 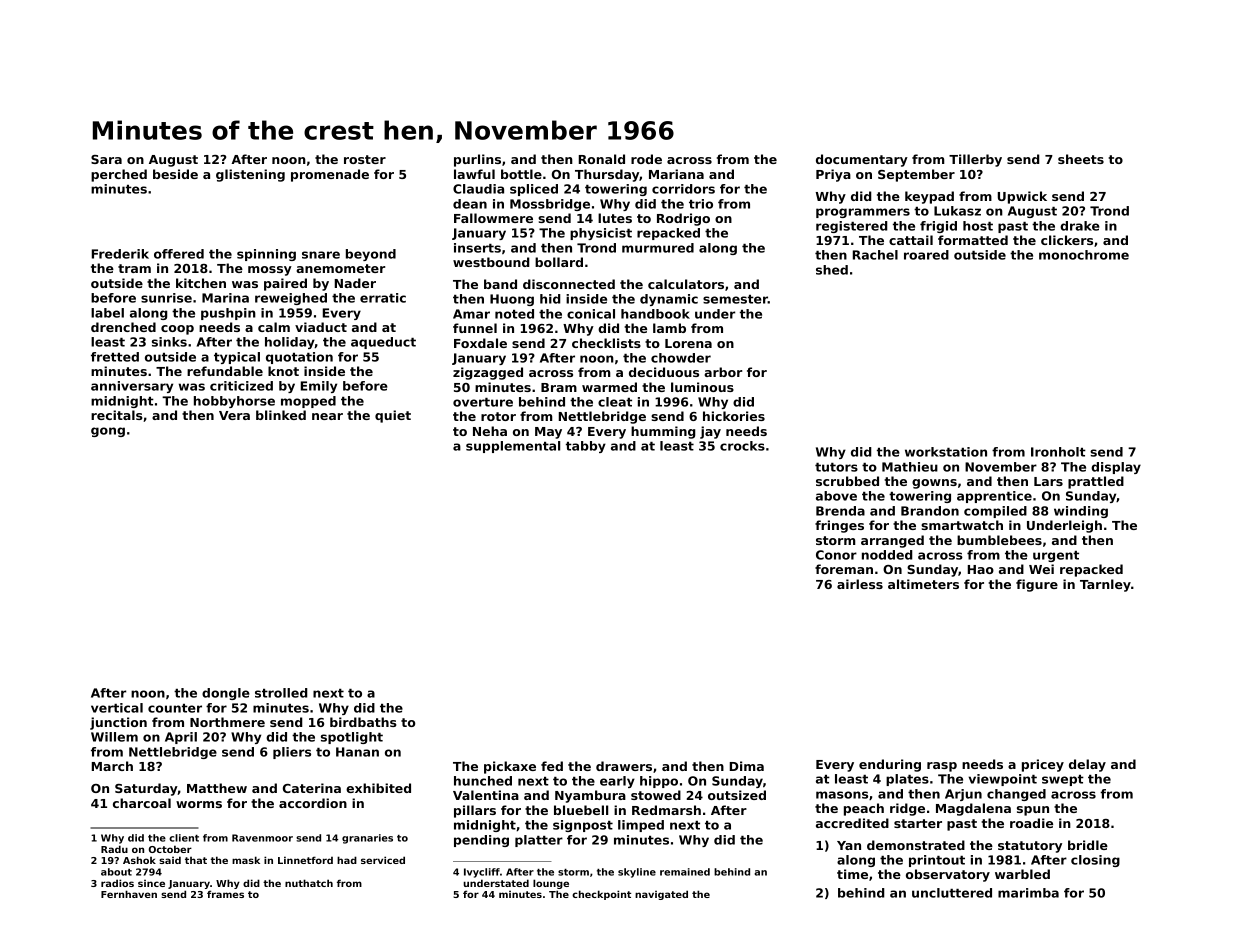 I want to click on lutes, so click(x=615, y=218).
